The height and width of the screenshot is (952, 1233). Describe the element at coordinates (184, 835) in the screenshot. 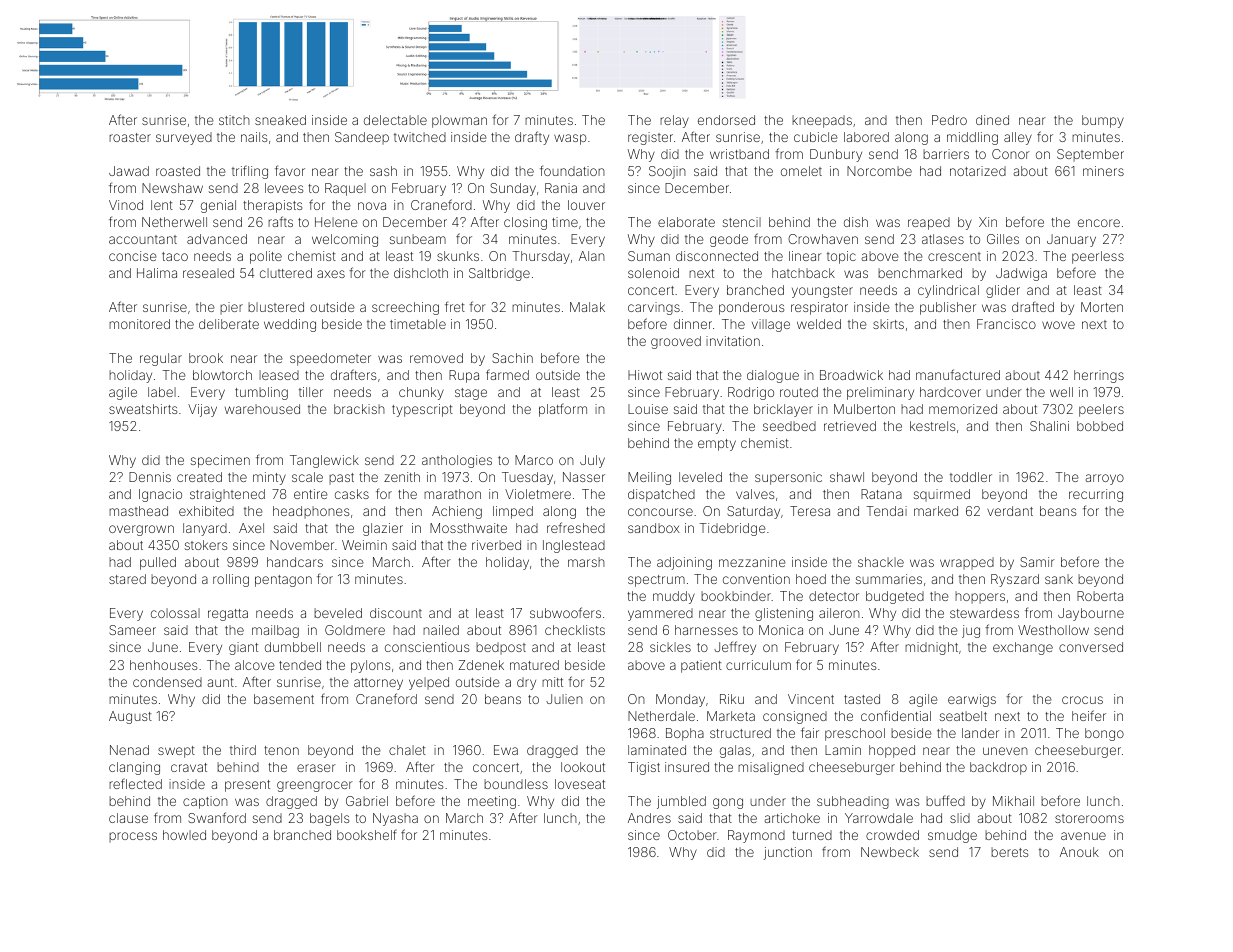

I see `howled` at that location.
